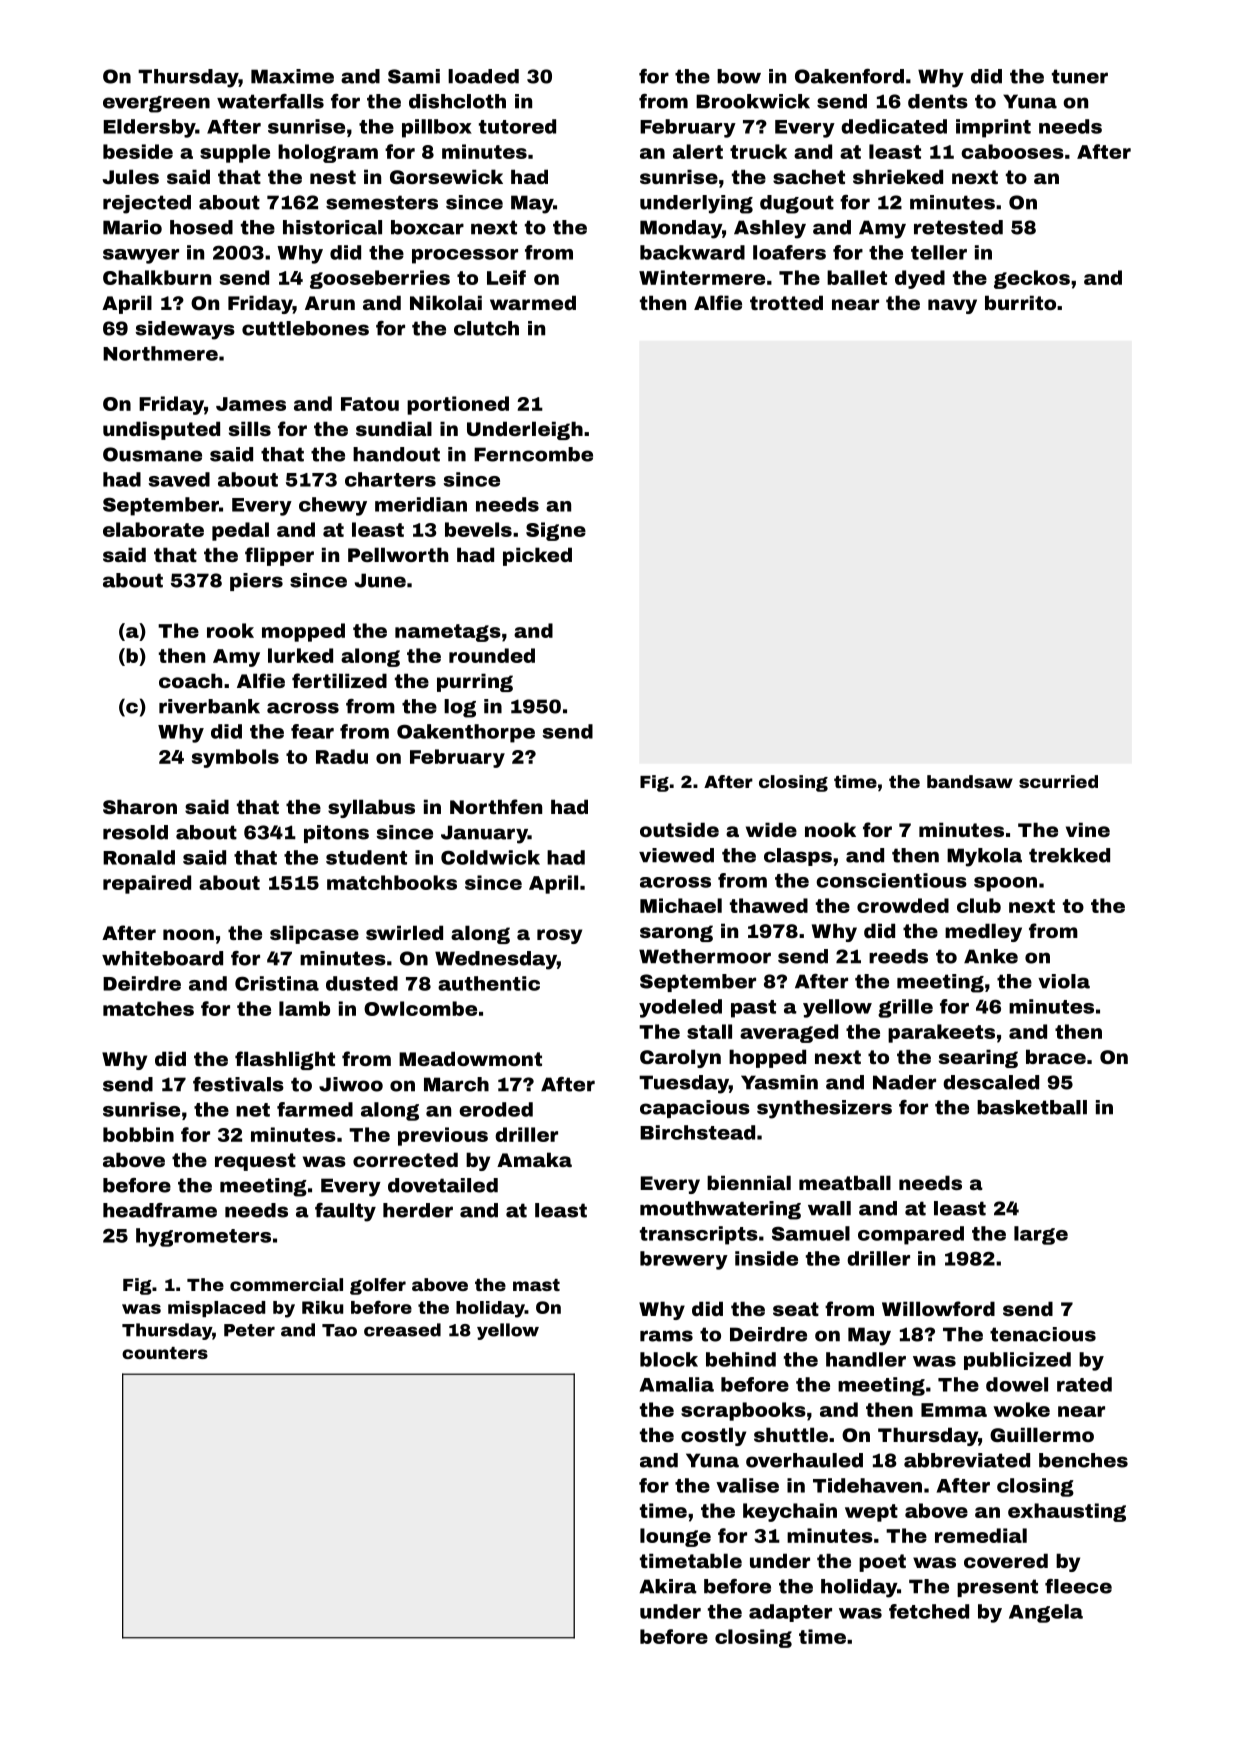 The height and width of the screenshot is (1745, 1234). Describe the element at coordinates (882, 1563) in the screenshot. I see `poet` at that location.
